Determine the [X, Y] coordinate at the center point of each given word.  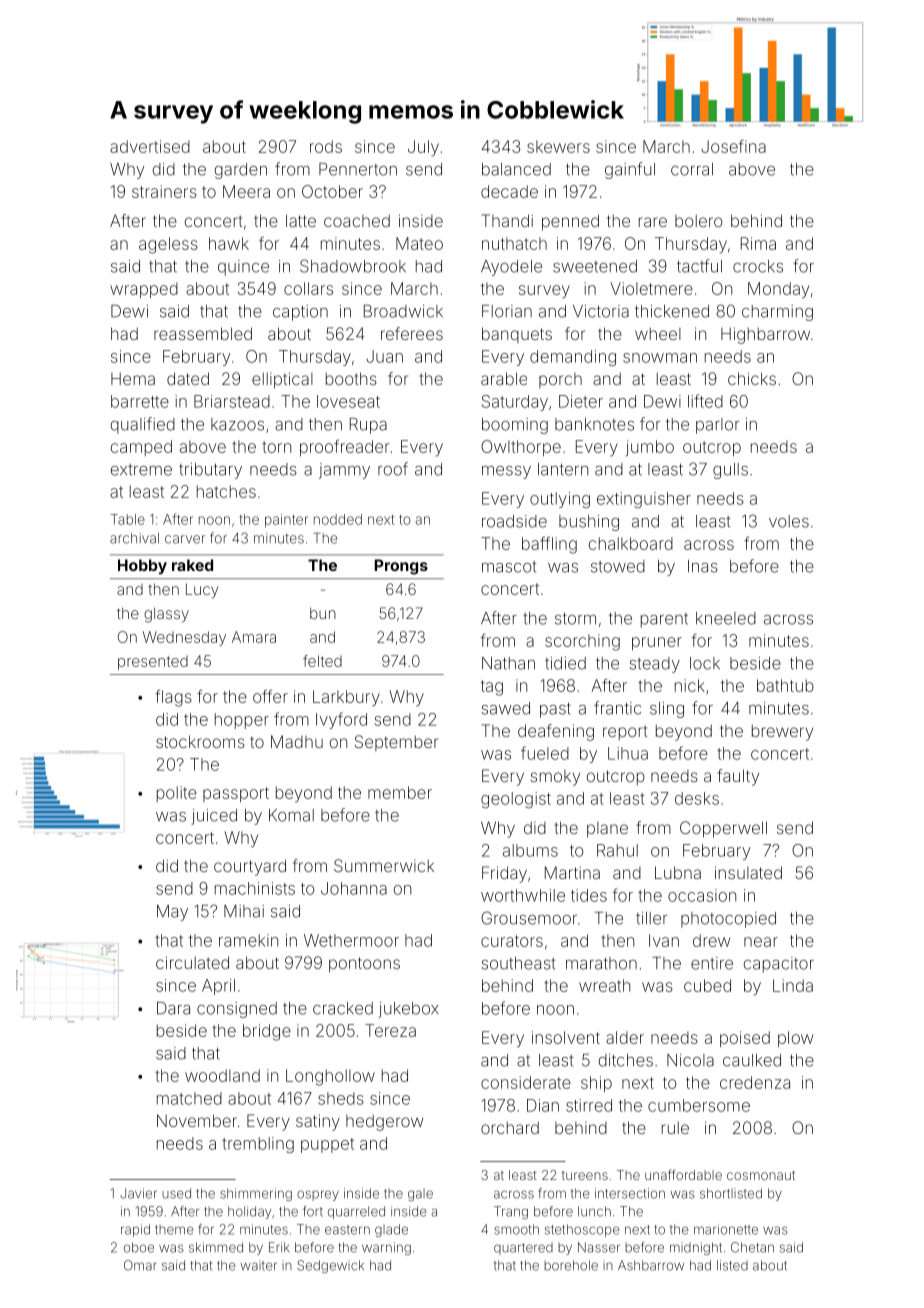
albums [530, 850]
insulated [748, 872]
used [176, 1193]
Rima [758, 243]
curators [512, 941]
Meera [246, 191]
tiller [651, 918]
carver [185, 539]
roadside [514, 521]
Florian [507, 311]
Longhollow [330, 1077]
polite [177, 794]
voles [789, 521]
